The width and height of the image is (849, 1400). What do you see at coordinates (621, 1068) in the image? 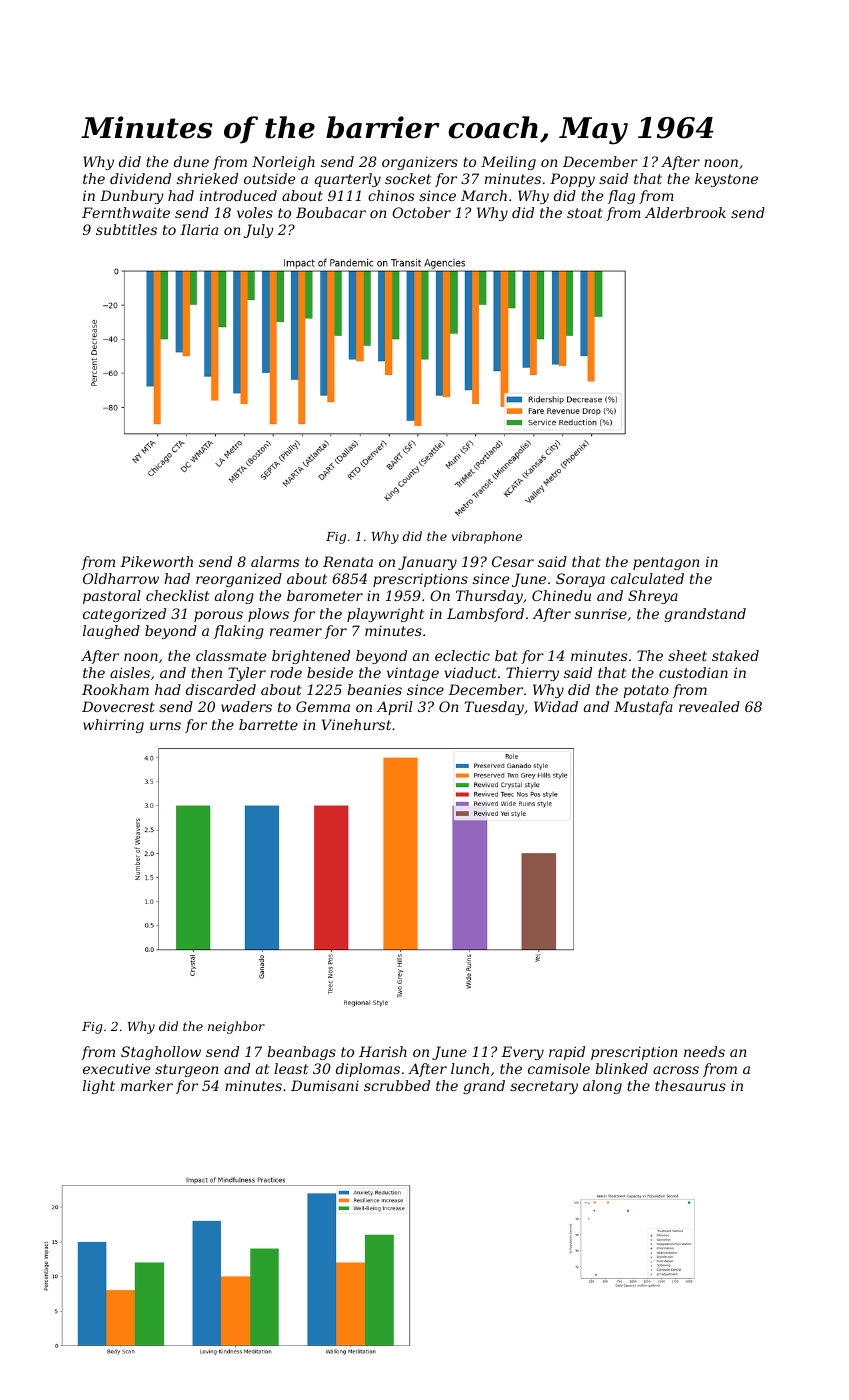
I see `blinked` at bounding box center [621, 1068].
